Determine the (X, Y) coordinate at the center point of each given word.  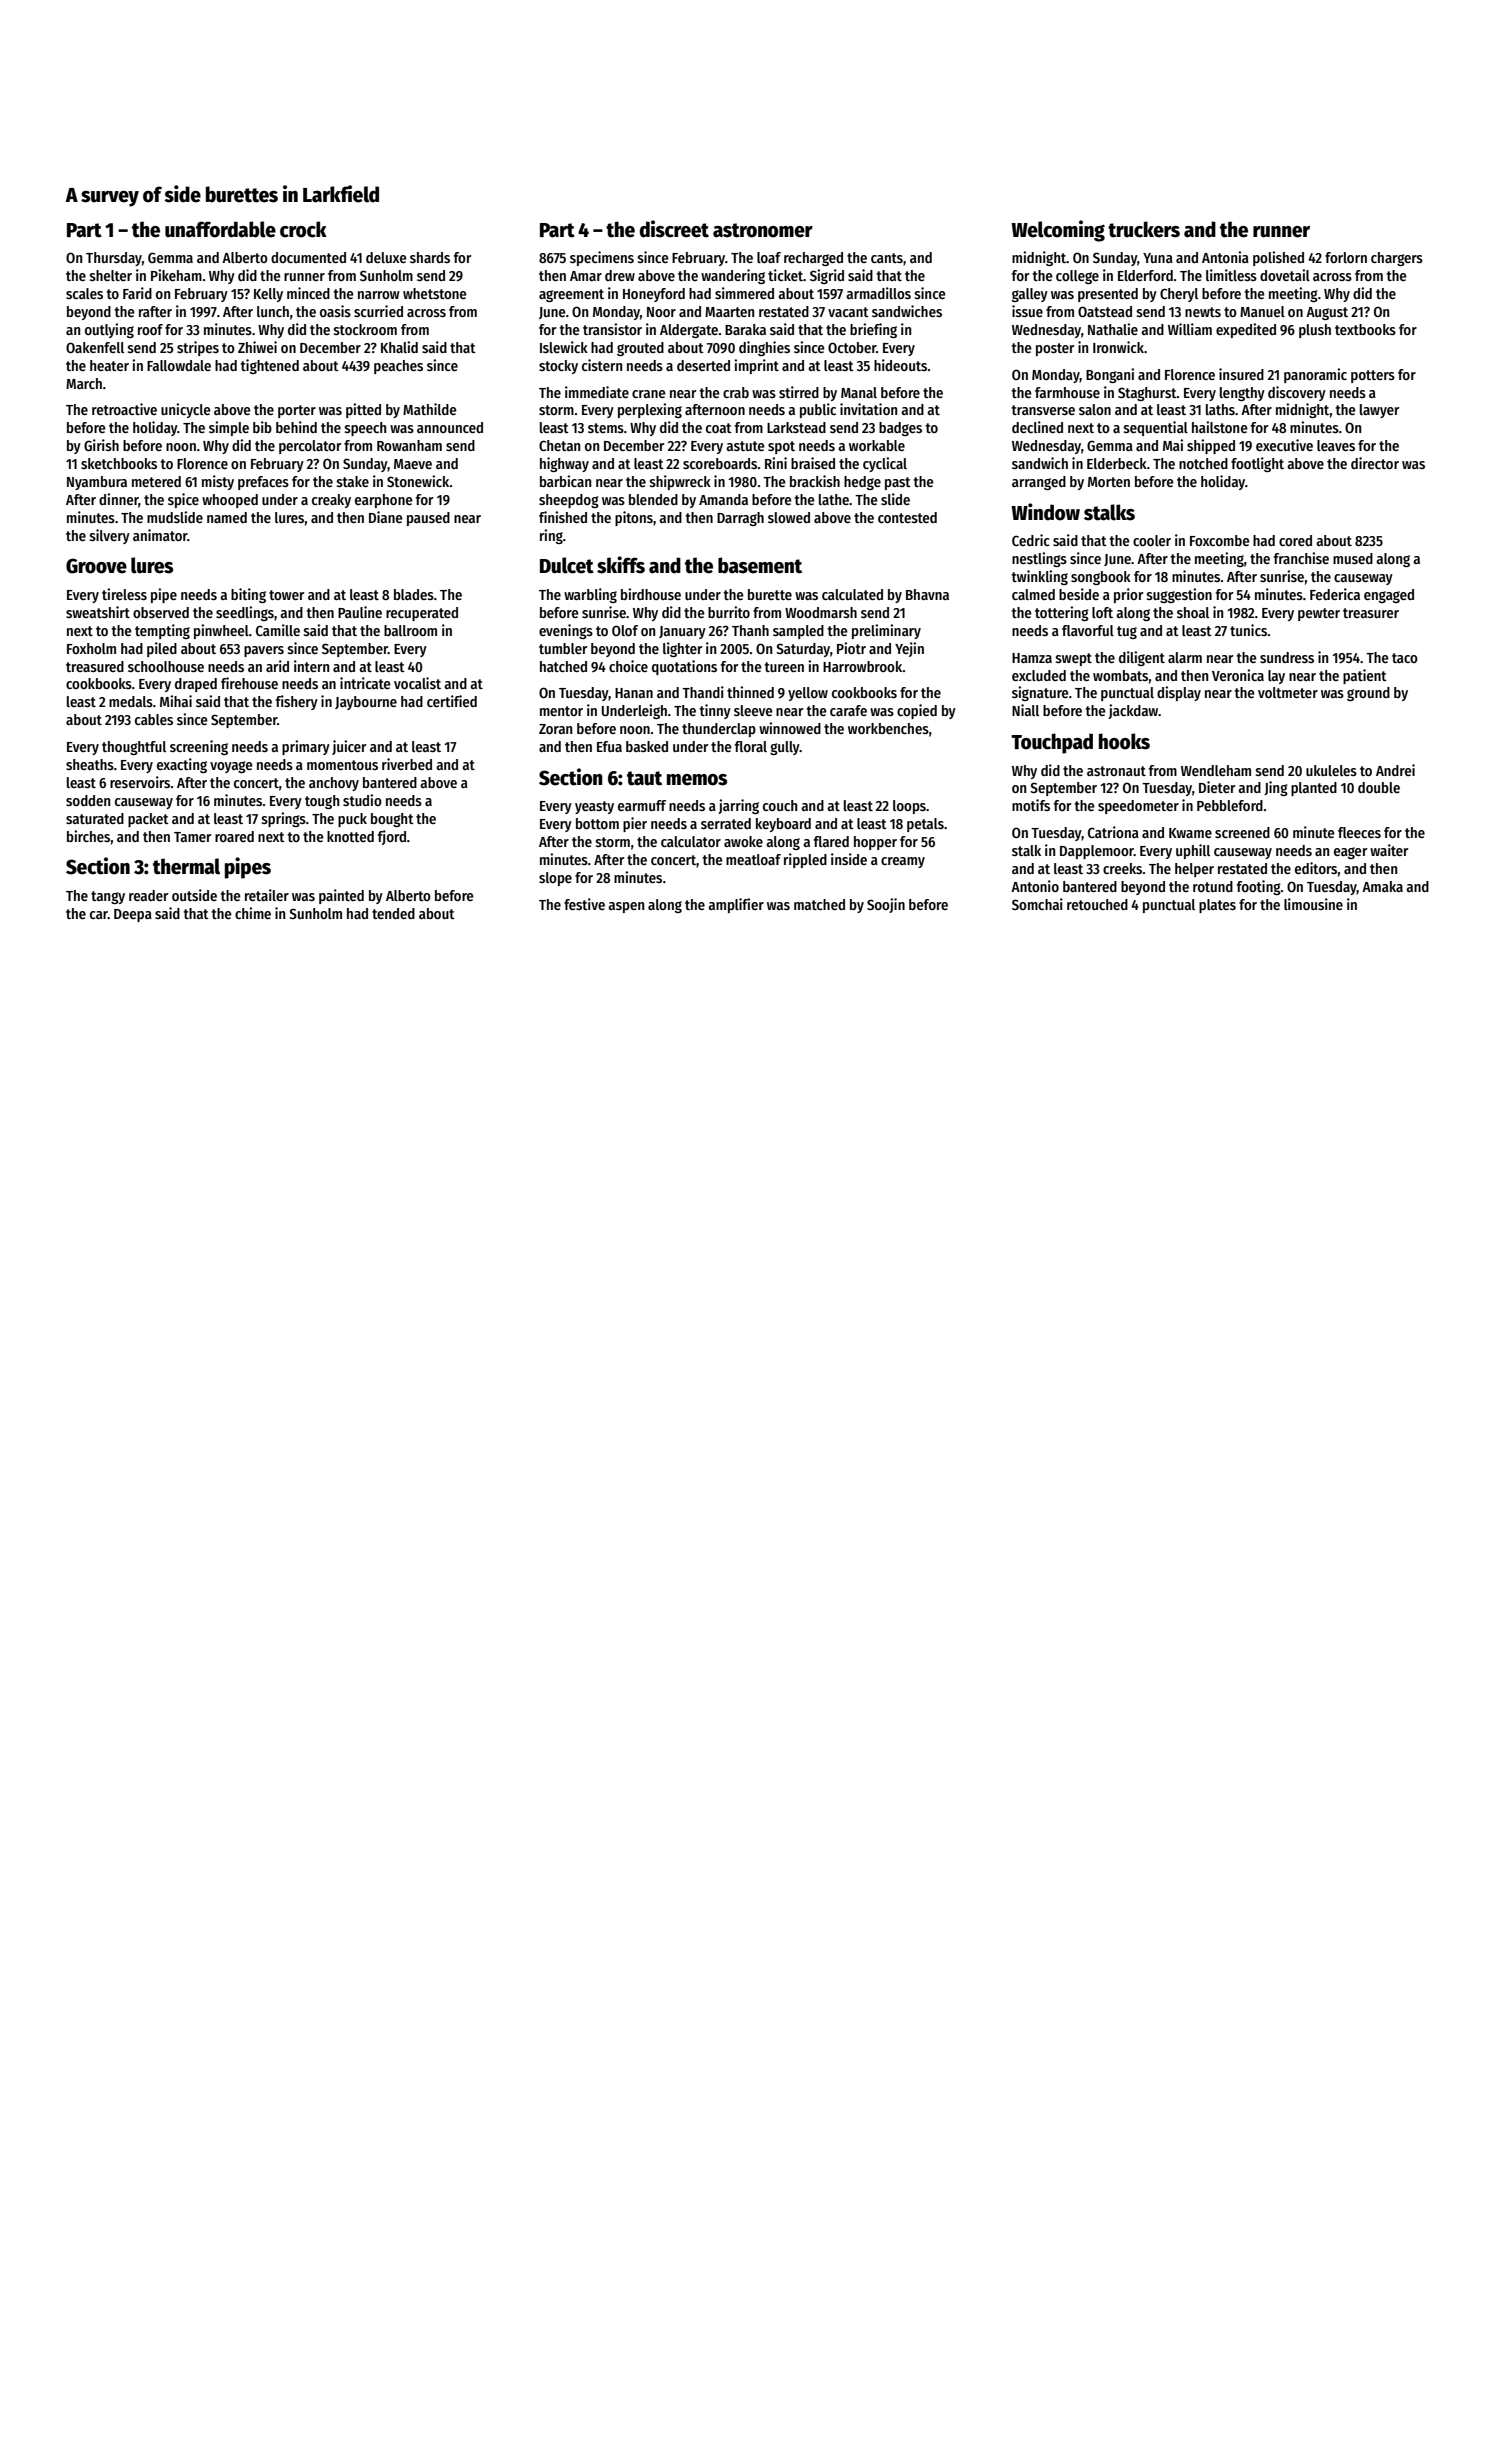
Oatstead (1105, 311)
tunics (1248, 630)
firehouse (249, 683)
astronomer (763, 230)
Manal (859, 392)
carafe (848, 710)
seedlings (245, 613)
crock (303, 229)
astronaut (1116, 771)
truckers (1144, 229)
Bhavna (927, 594)
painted (341, 896)
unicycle (186, 410)
